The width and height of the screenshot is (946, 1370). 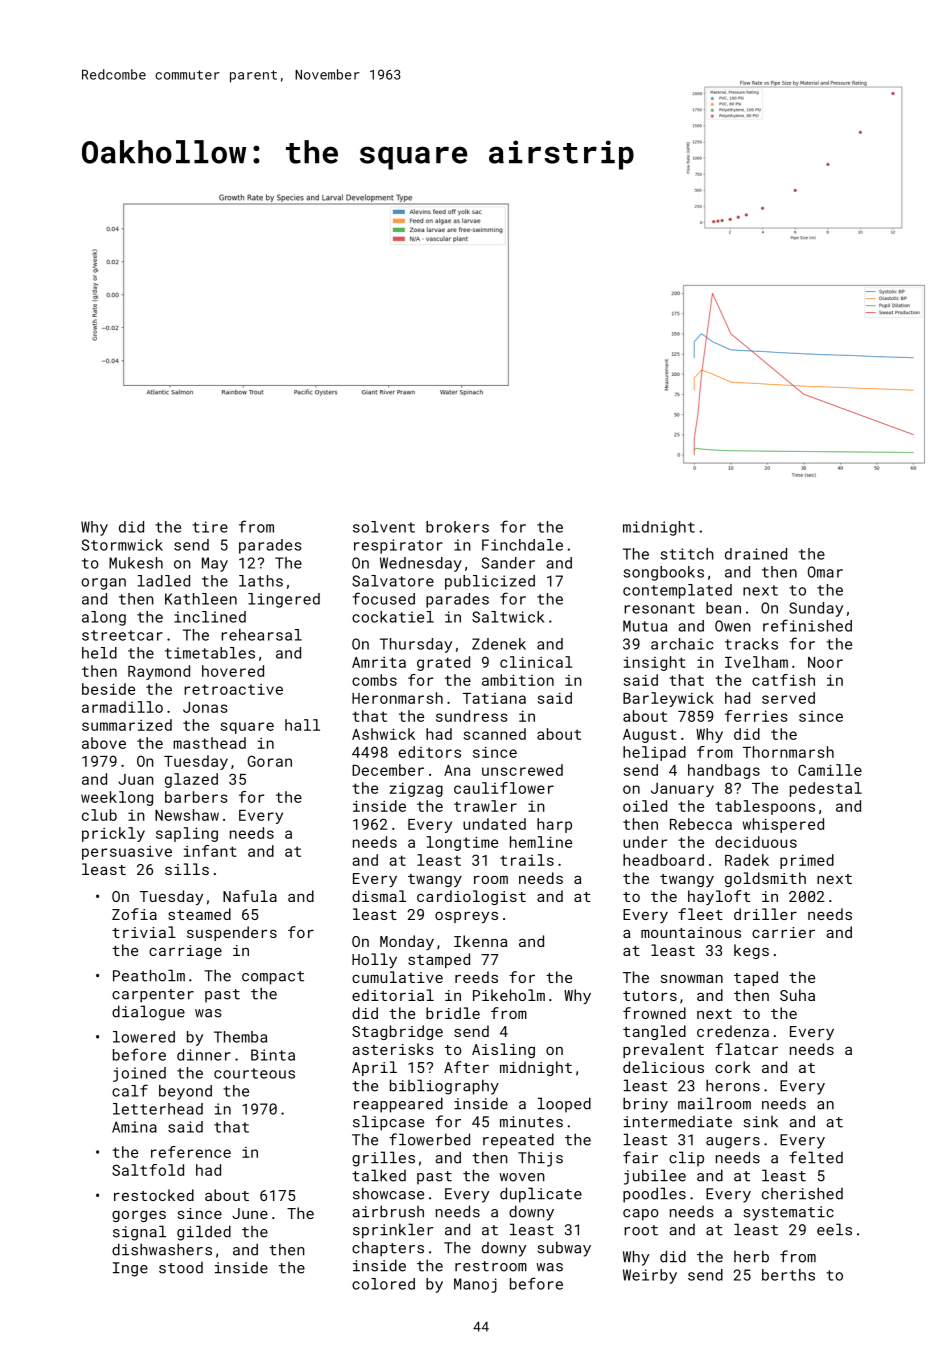 What do you see at coordinates (475, 1285) in the screenshot?
I see `Manoj` at bounding box center [475, 1285].
